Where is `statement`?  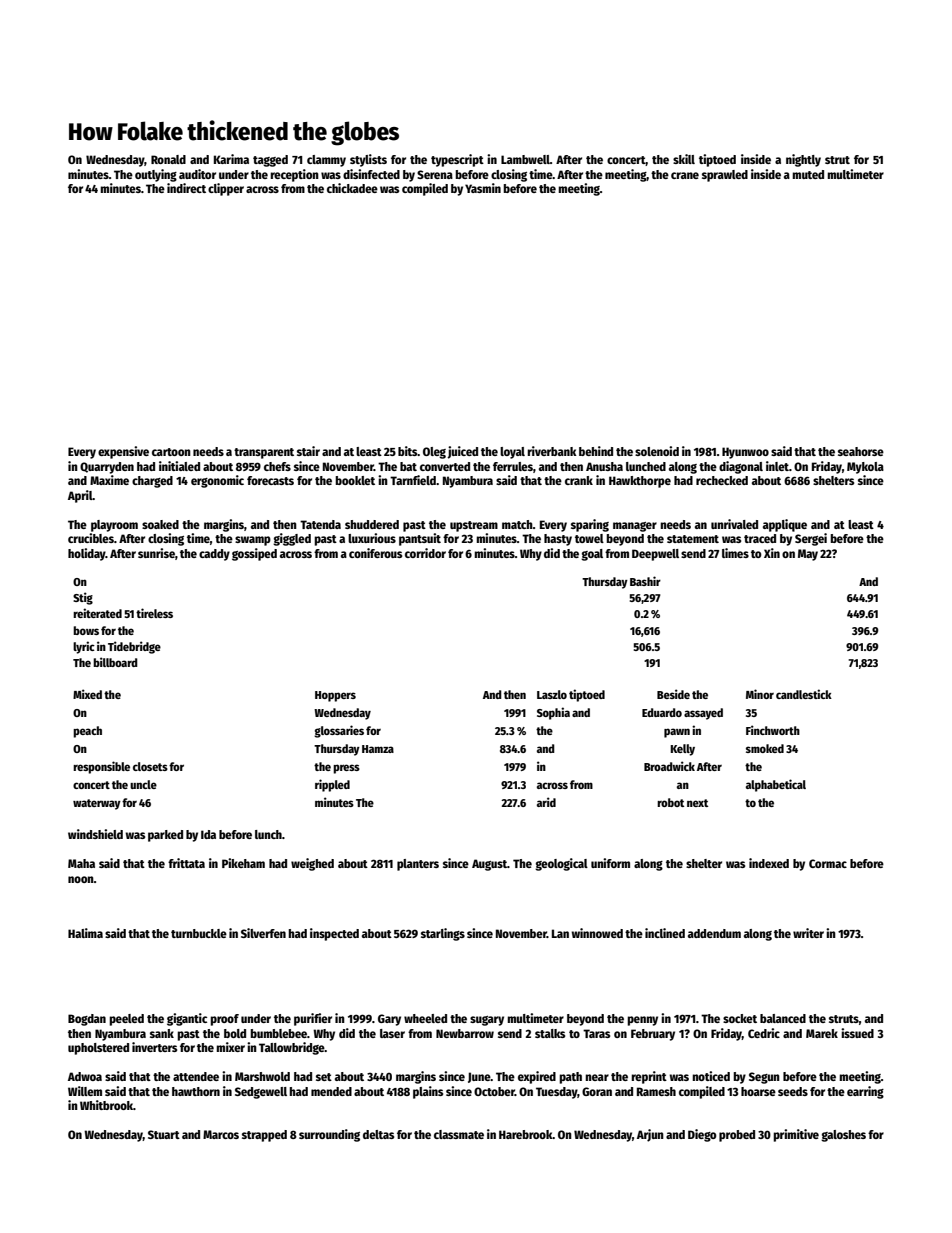 statement is located at coordinates (693, 539).
